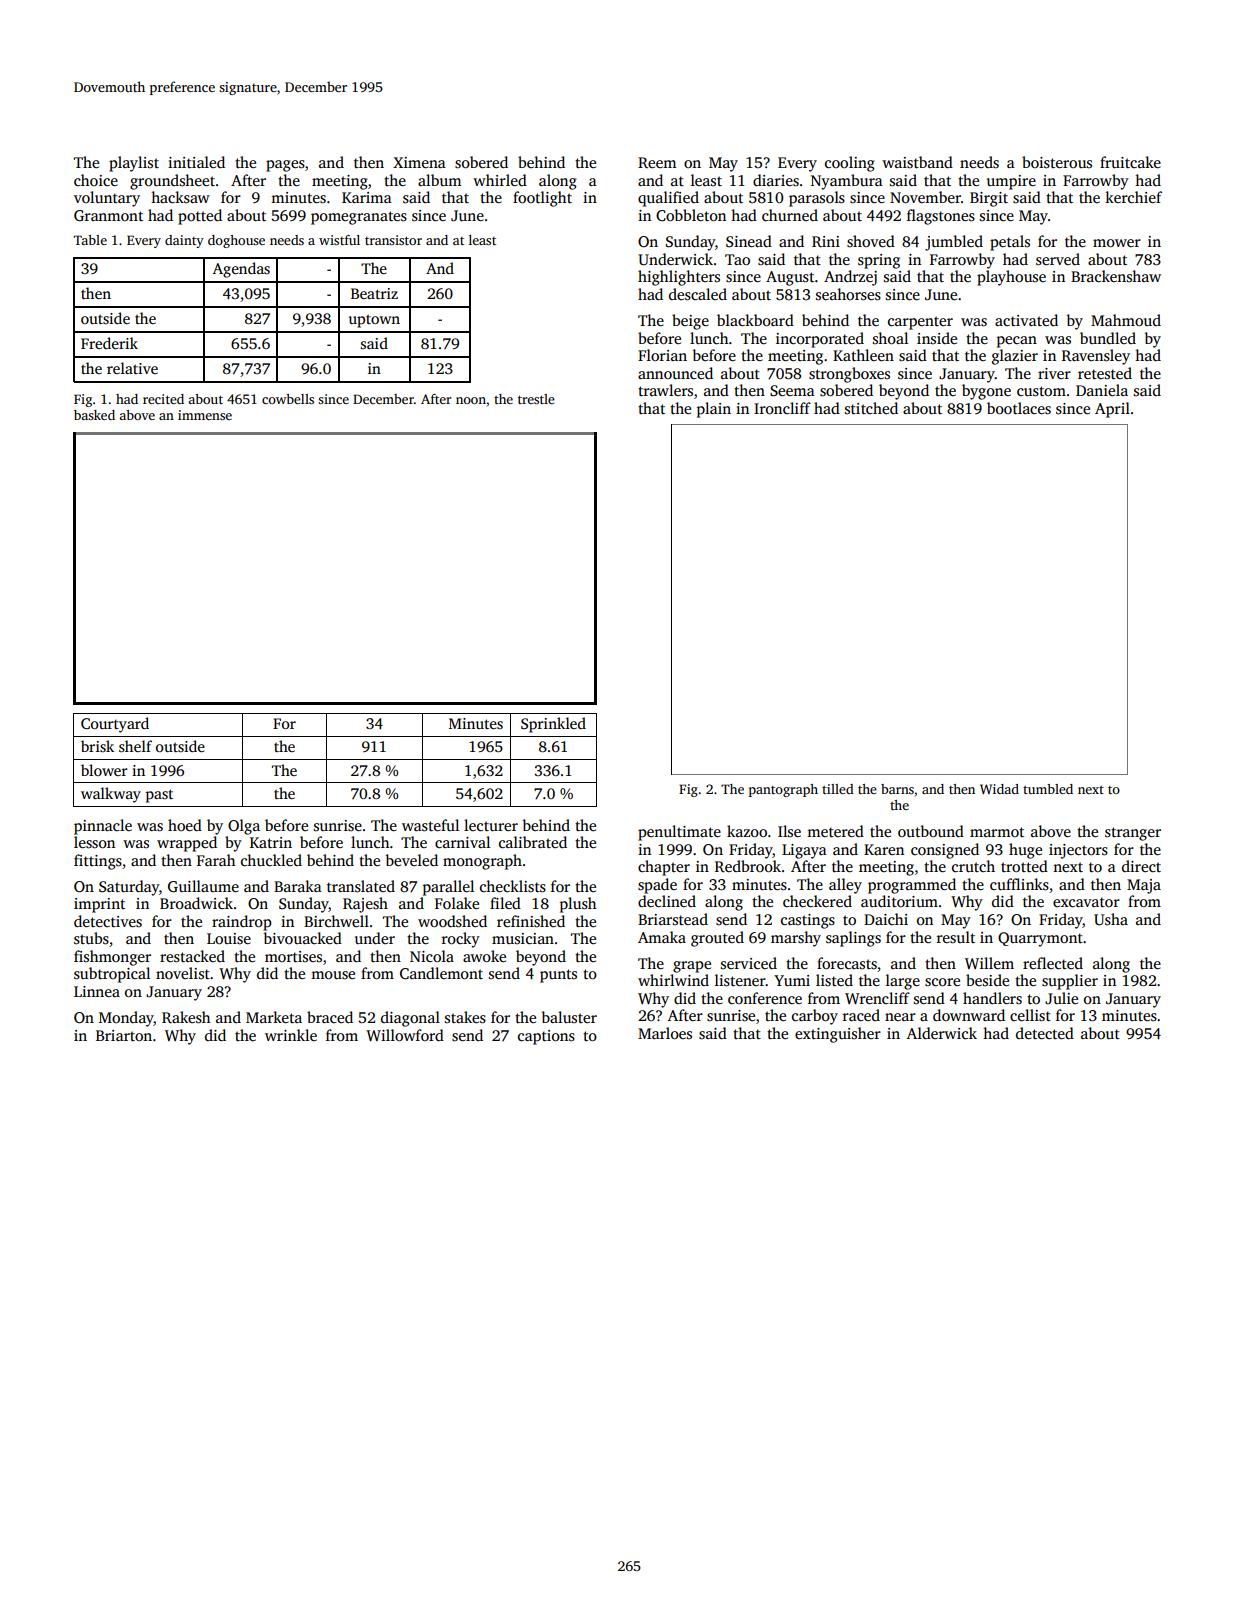  I want to click on uptown, so click(374, 321).
